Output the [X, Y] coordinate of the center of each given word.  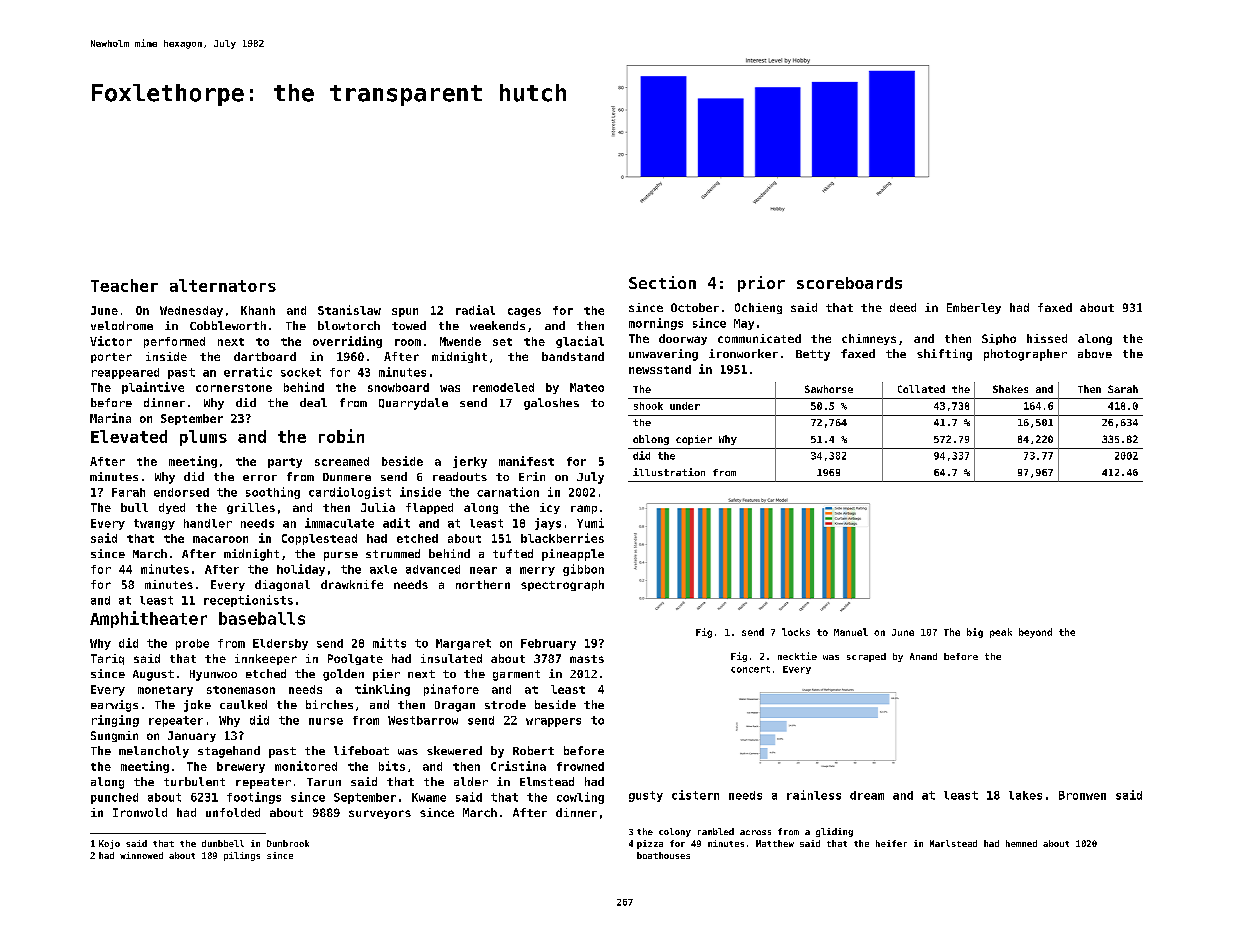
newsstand [660, 369]
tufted [513, 553]
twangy [154, 524]
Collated [921, 389]
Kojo [109, 844]
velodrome [122, 325]
